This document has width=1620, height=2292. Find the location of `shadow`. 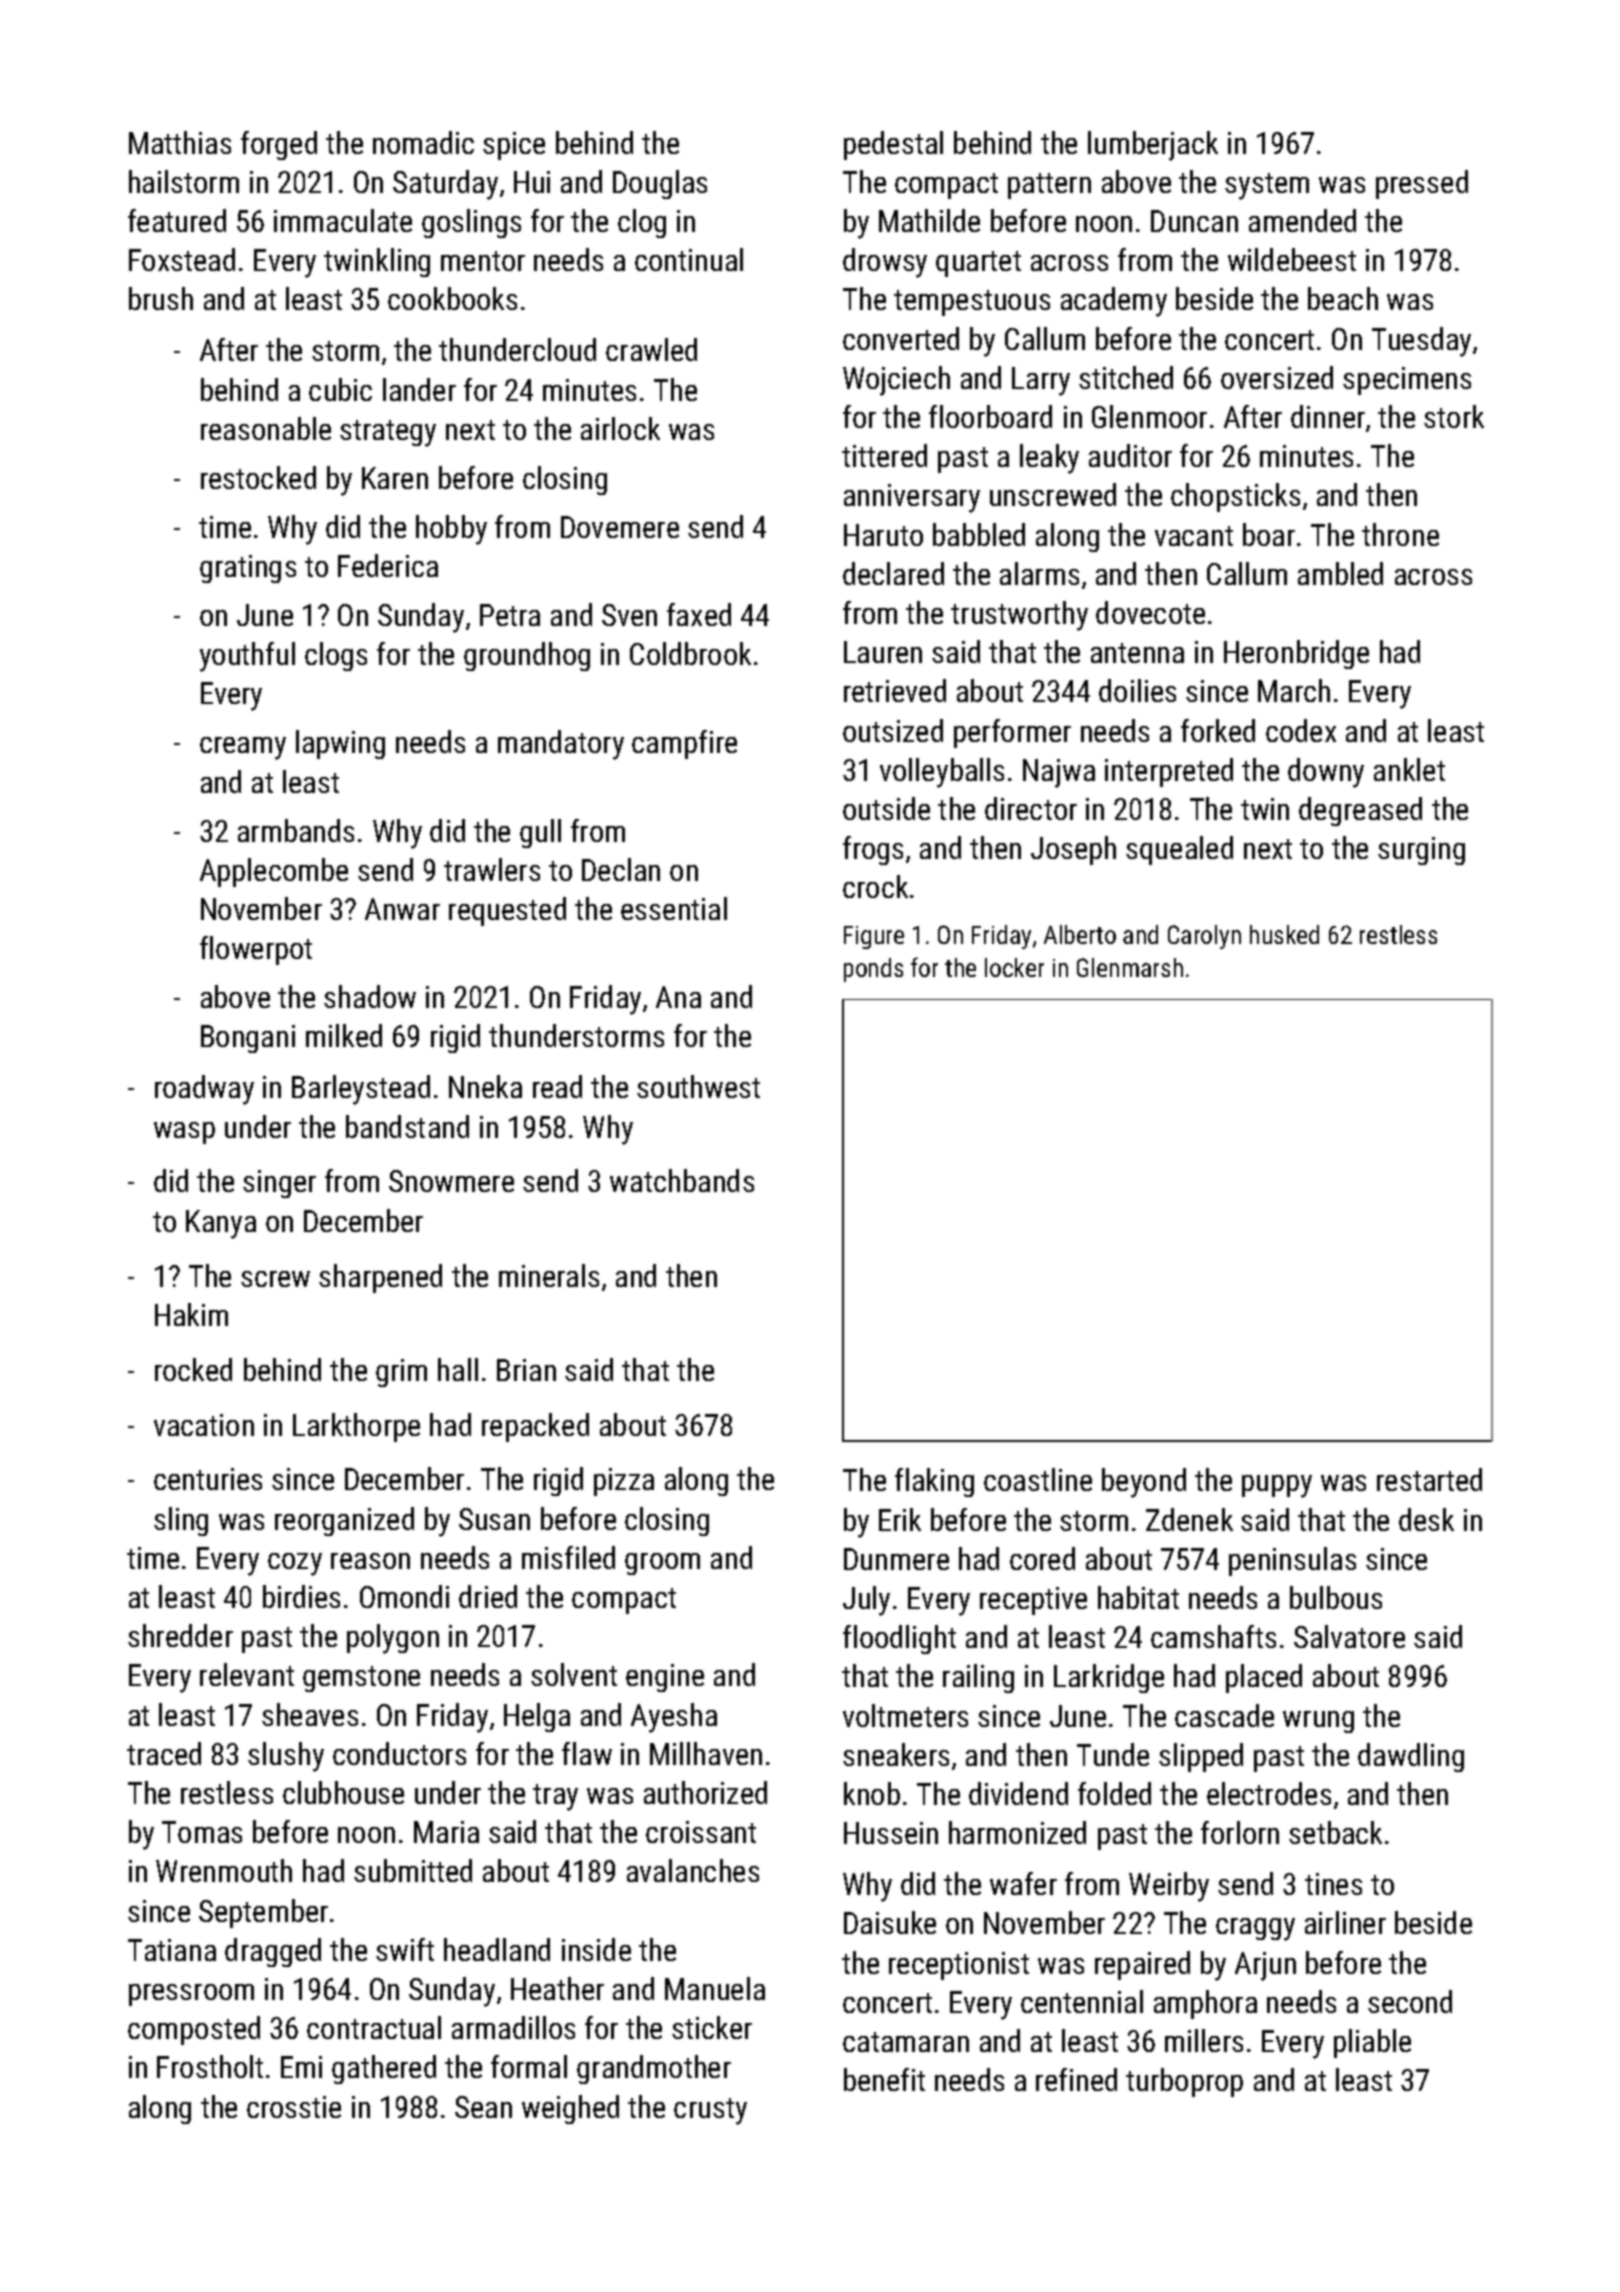

shadow is located at coordinates (370, 996).
